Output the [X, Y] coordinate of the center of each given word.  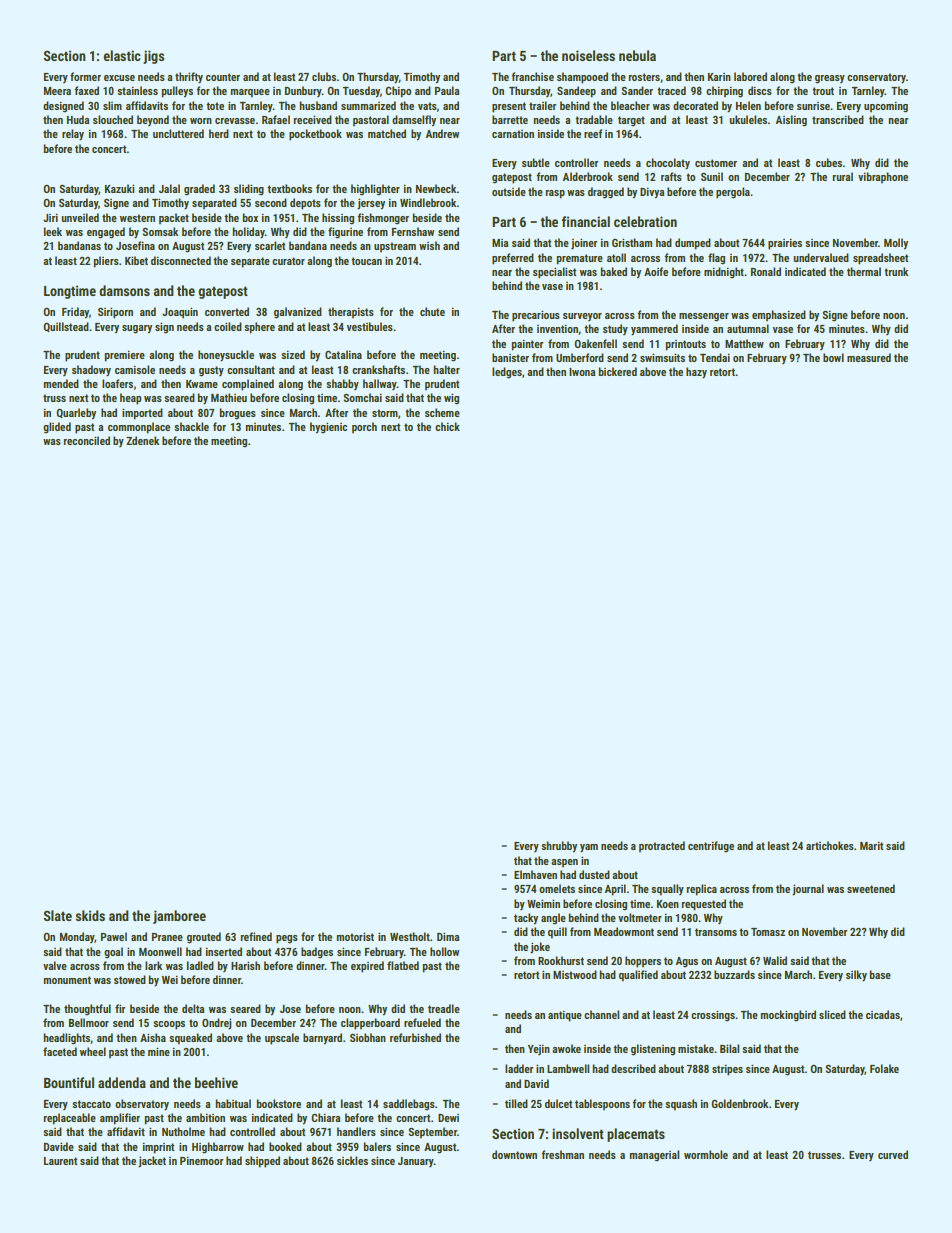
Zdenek [142, 440]
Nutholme [183, 1131]
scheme [442, 412]
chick [447, 426]
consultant [251, 369]
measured [869, 357]
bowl [833, 357]
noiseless [588, 55]
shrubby [559, 847]
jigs [153, 57]
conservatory [876, 78]
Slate [57, 915]
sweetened [871, 888]
